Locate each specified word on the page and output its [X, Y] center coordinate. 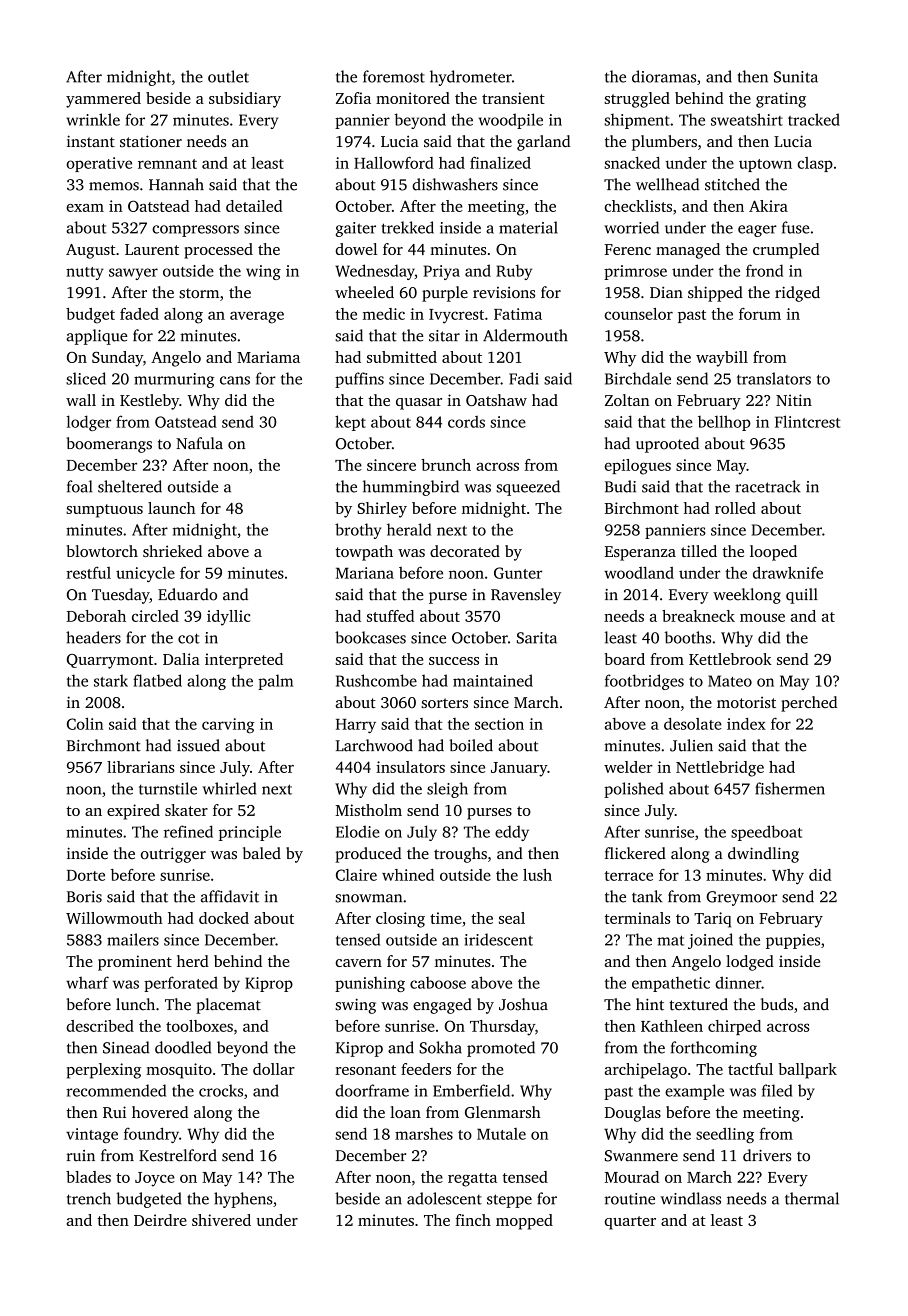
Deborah [96, 616]
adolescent [444, 1198]
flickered [635, 853]
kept [350, 423]
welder [628, 767]
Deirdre [160, 1220]
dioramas [664, 76]
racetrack [768, 486]
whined [408, 875]
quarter [630, 1223]
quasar [419, 404]
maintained [493, 680]
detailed [254, 206]
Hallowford [394, 163]
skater [186, 810]
